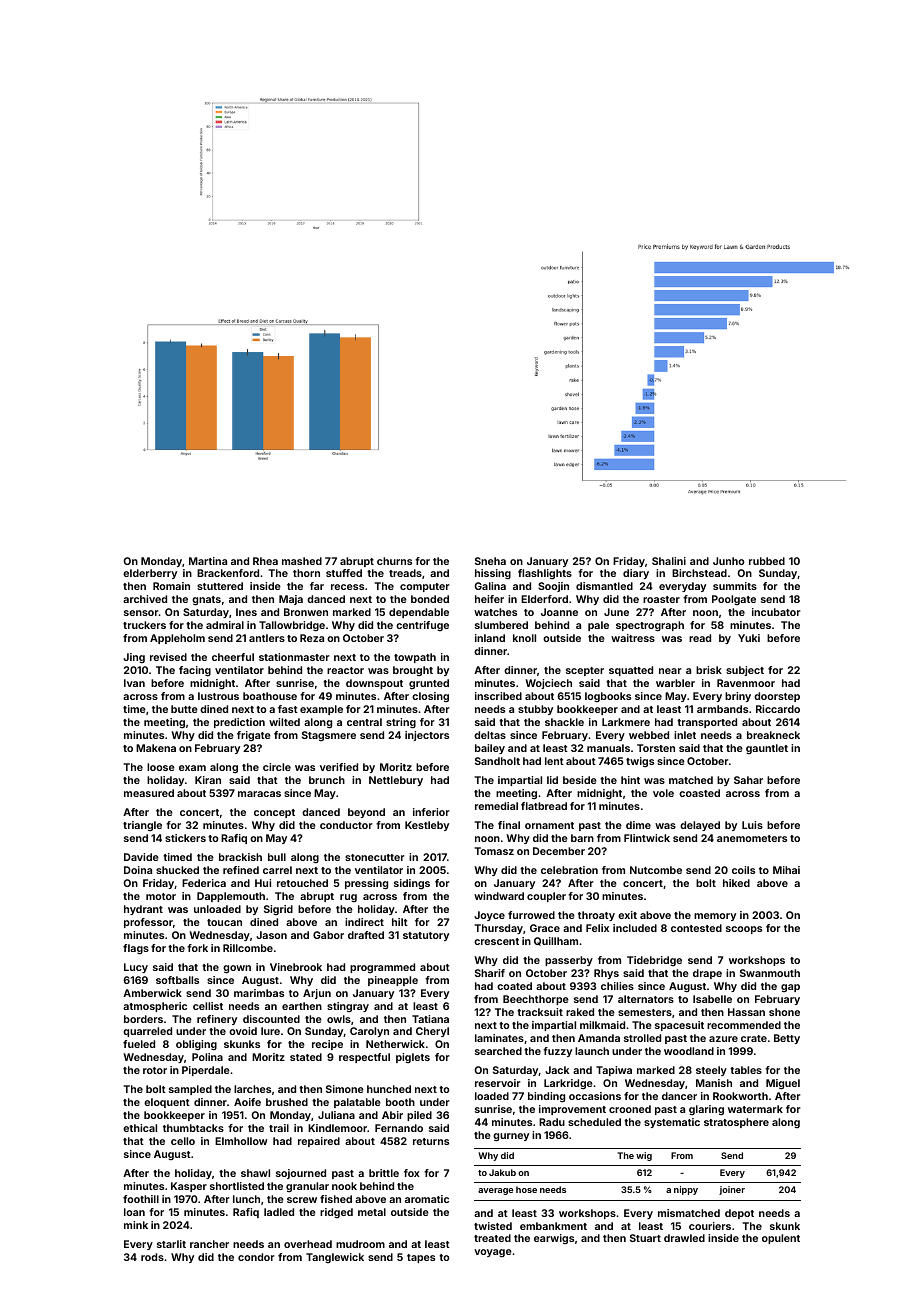 The image size is (924, 1308). Describe the element at coordinates (431, 1141) in the screenshot. I see `returns` at that location.
